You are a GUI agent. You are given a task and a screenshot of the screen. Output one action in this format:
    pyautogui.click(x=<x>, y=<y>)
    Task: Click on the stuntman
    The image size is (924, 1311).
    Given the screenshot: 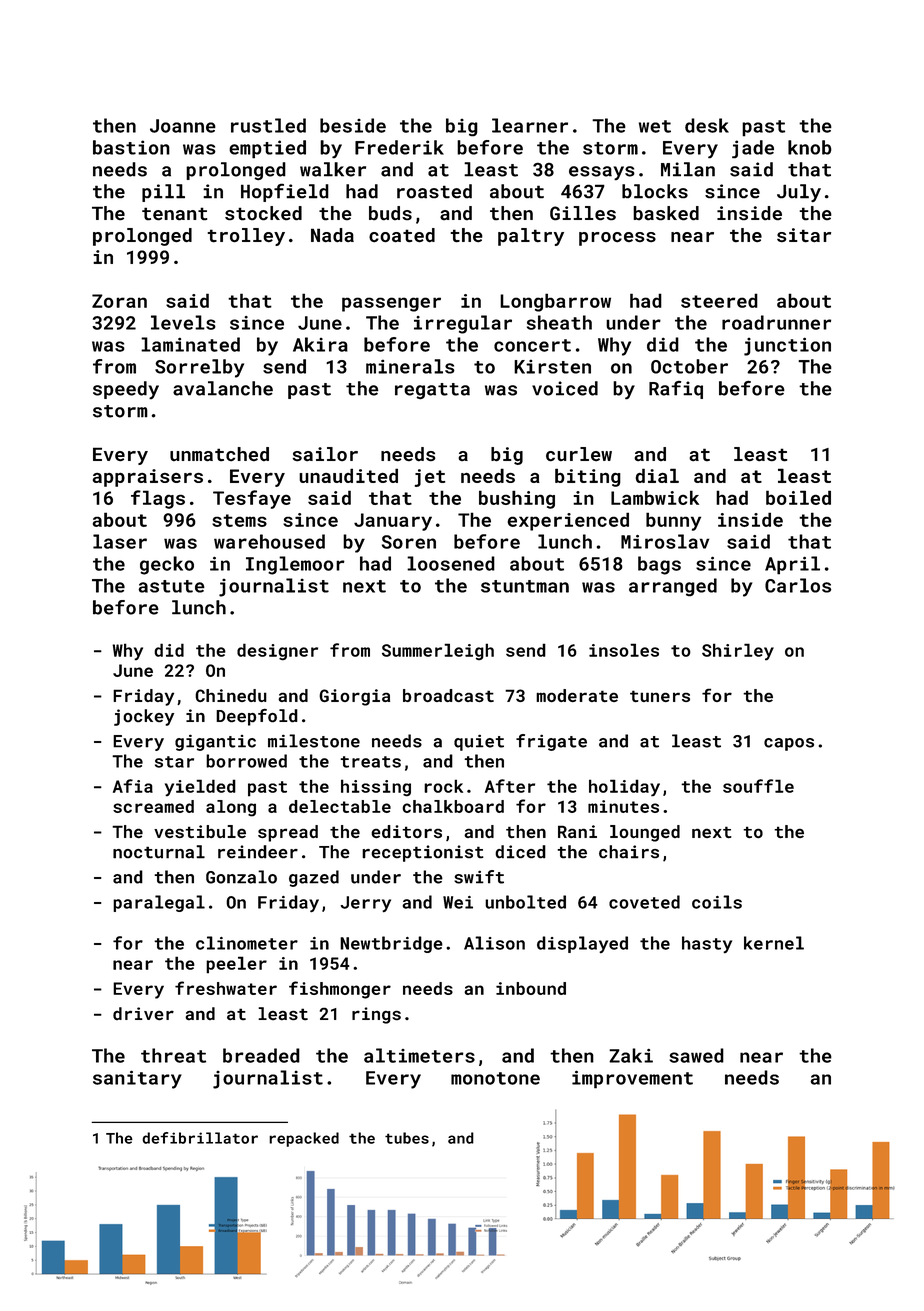 What is the action you would take?
    pyautogui.click(x=525, y=586)
